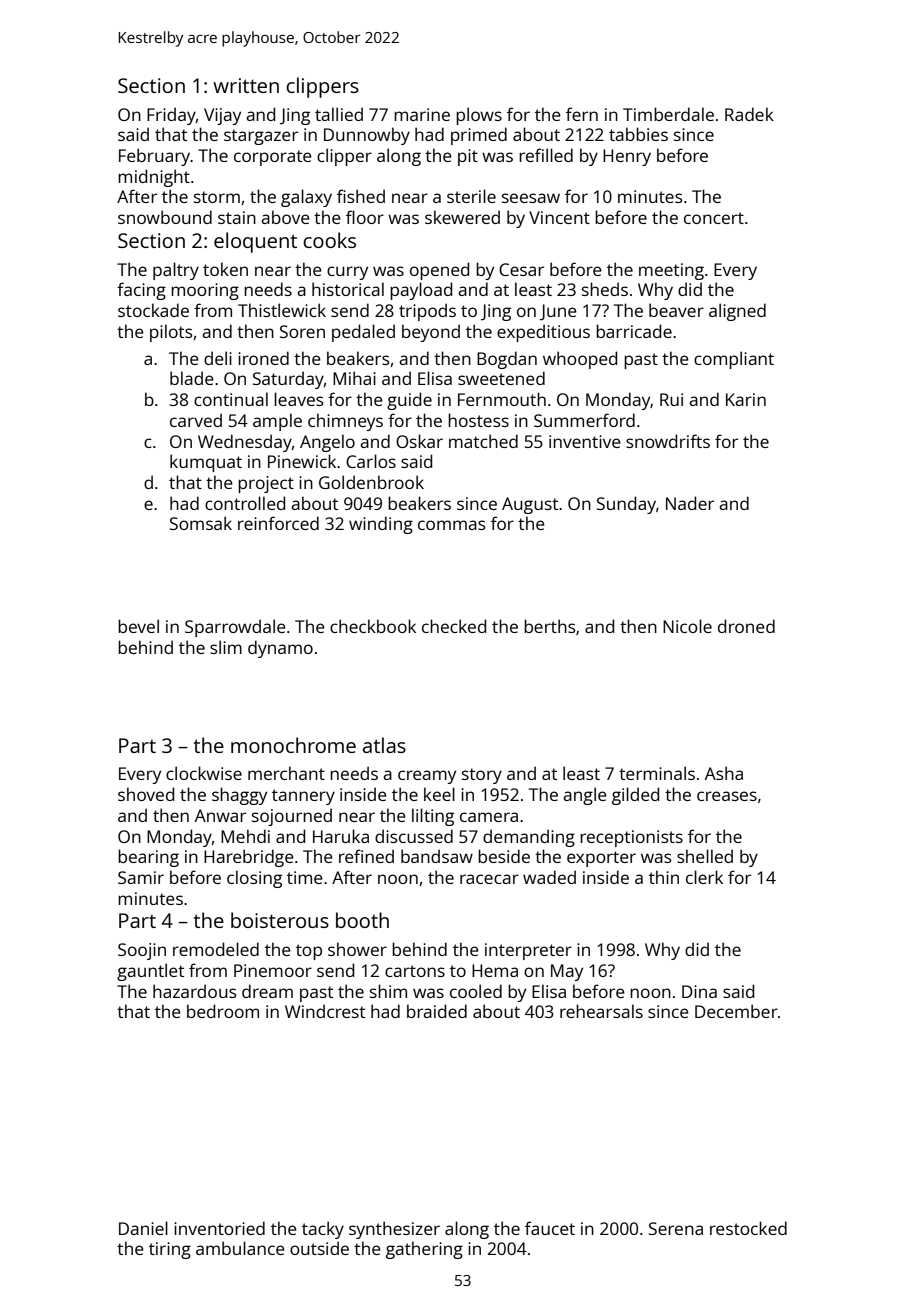 This image has width=908, height=1316. Describe the element at coordinates (737, 312) in the image. I see `aligned` at that location.
